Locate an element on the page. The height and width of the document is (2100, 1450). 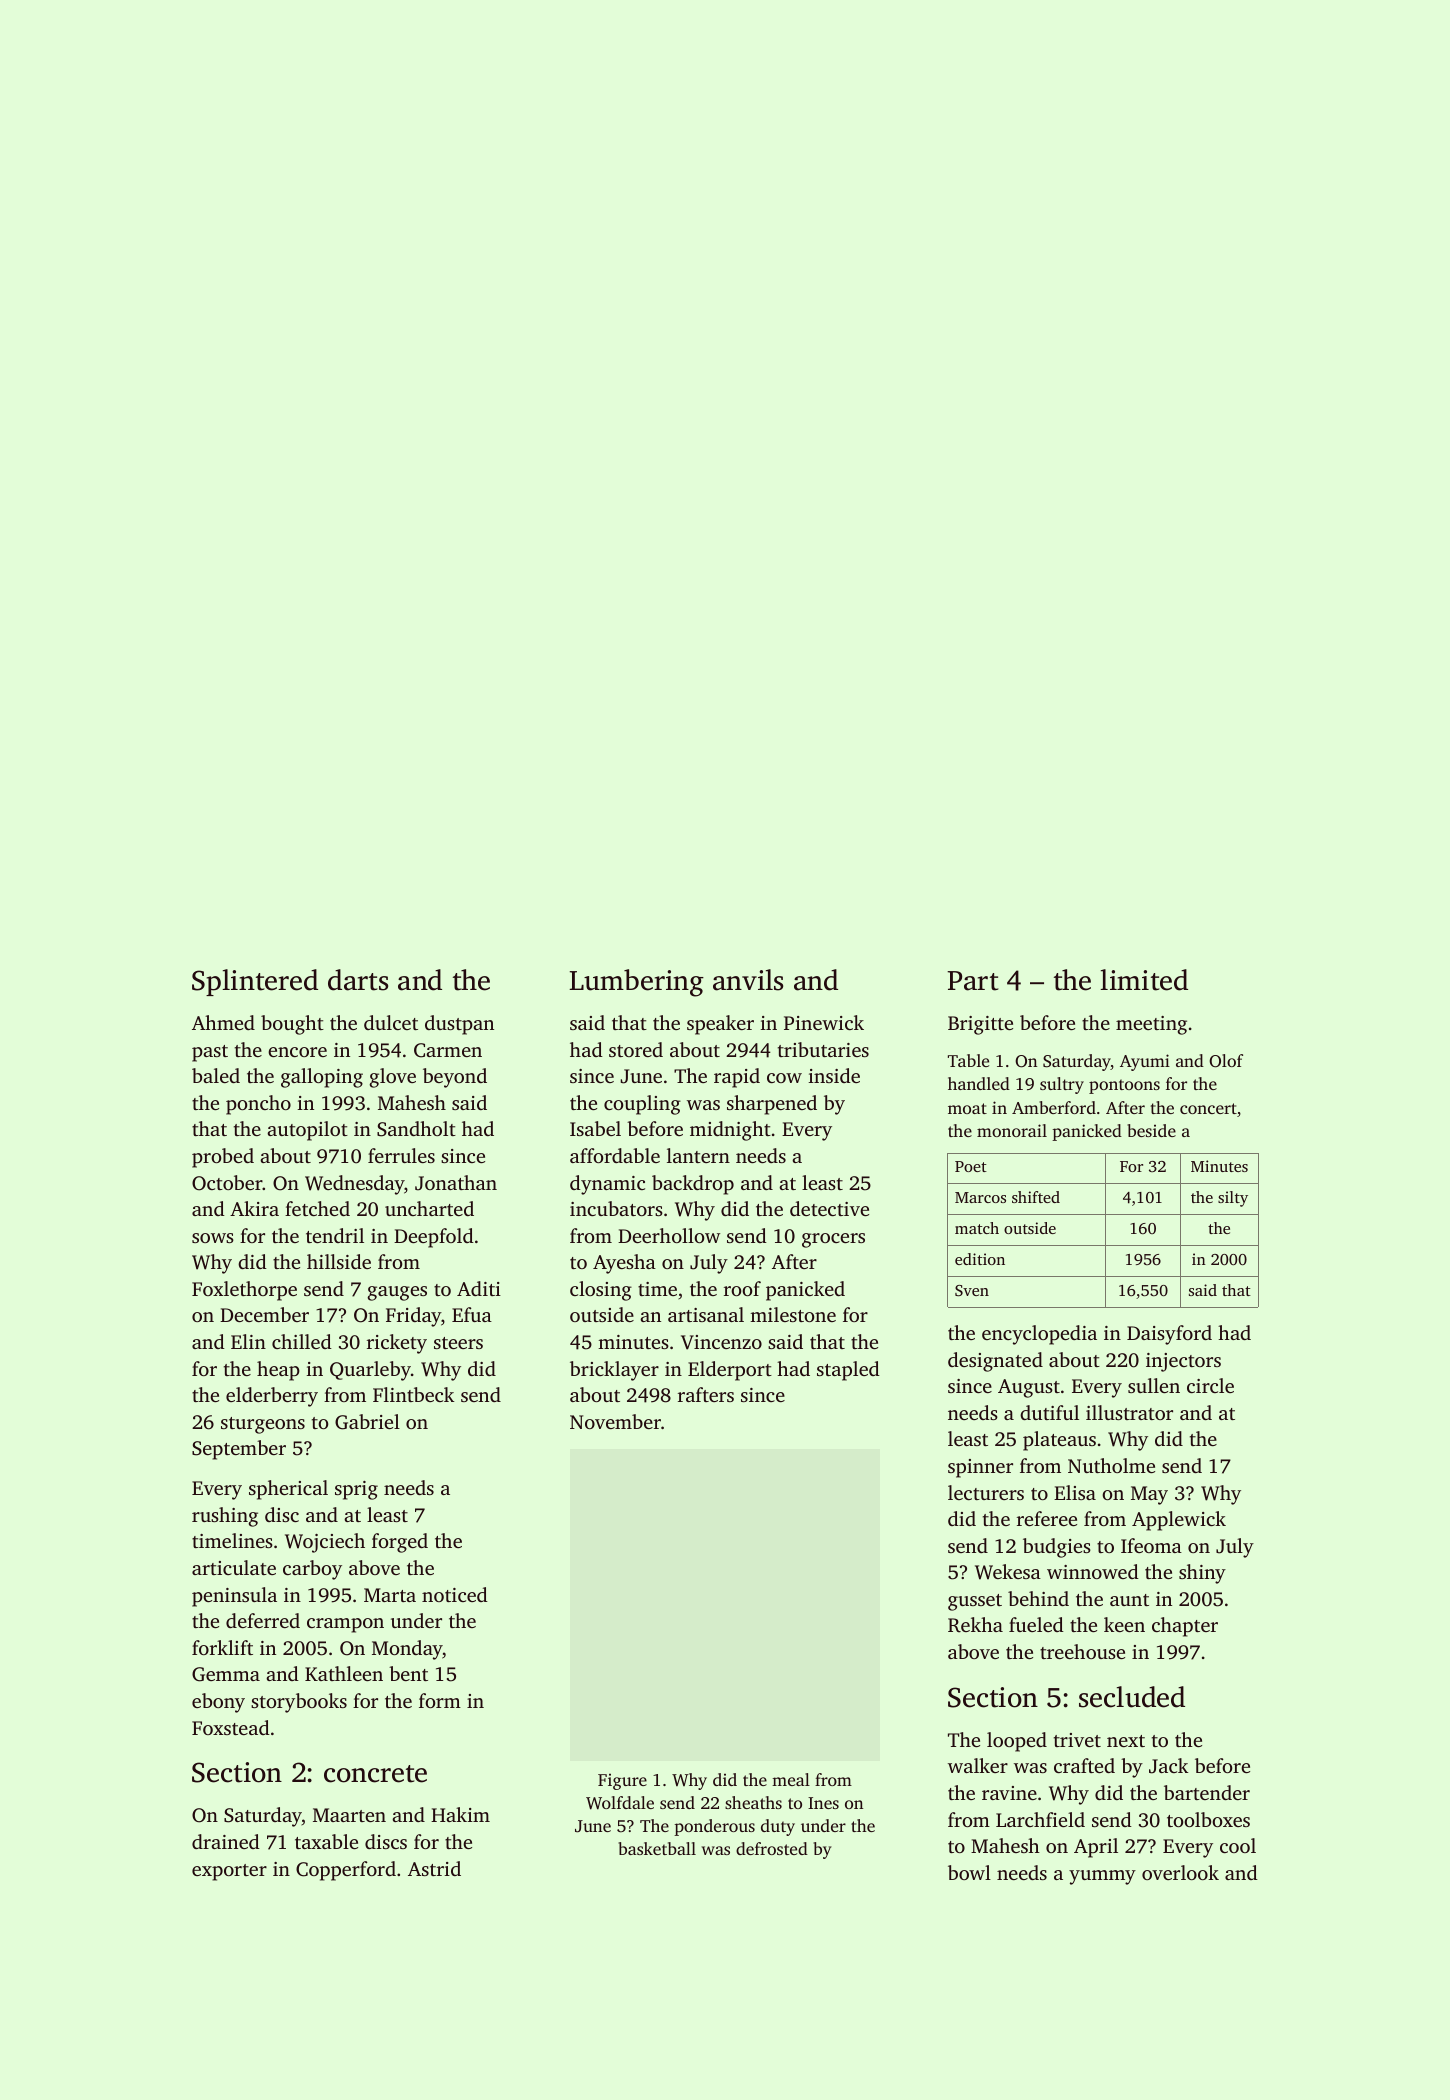
September is located at coordinates (239, 1450).
